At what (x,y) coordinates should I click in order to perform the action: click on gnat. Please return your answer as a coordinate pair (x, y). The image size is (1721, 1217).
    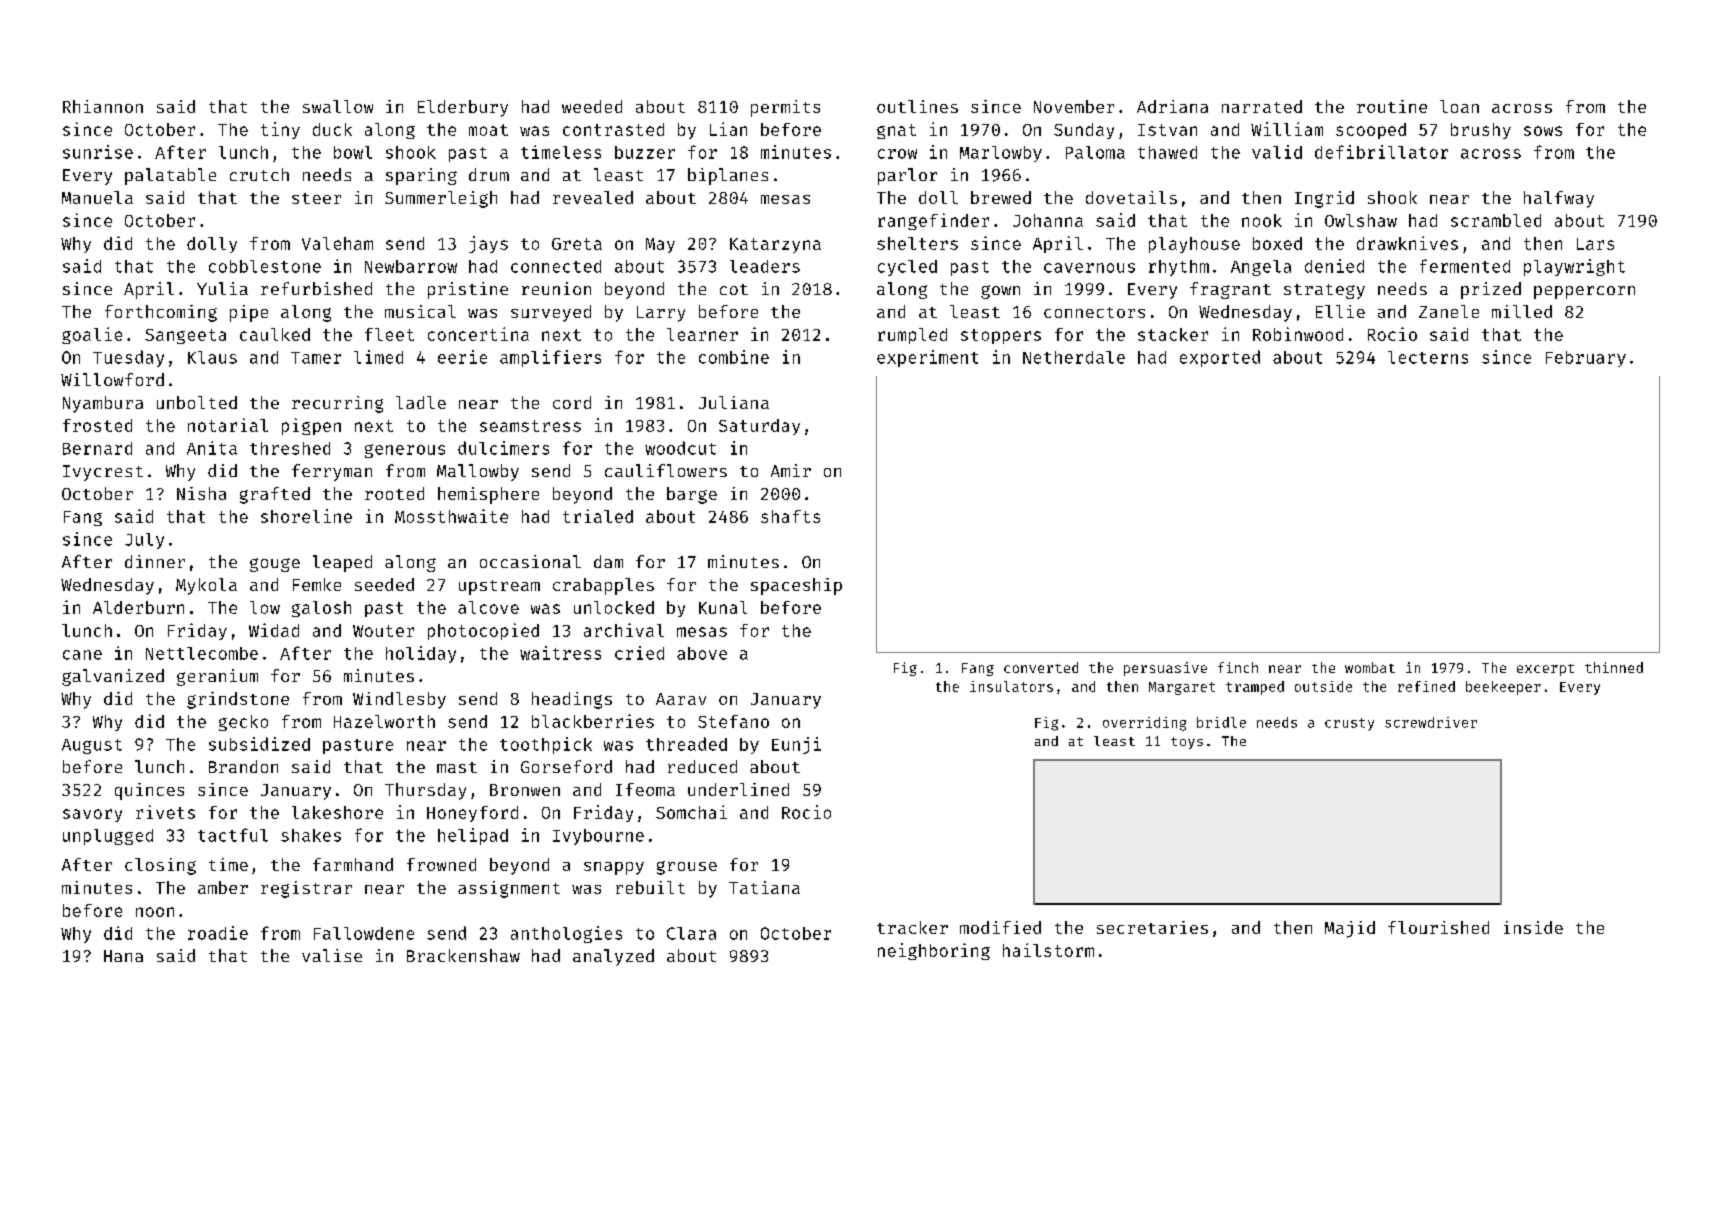
    Looking at the image, I should click on (896, 131).
